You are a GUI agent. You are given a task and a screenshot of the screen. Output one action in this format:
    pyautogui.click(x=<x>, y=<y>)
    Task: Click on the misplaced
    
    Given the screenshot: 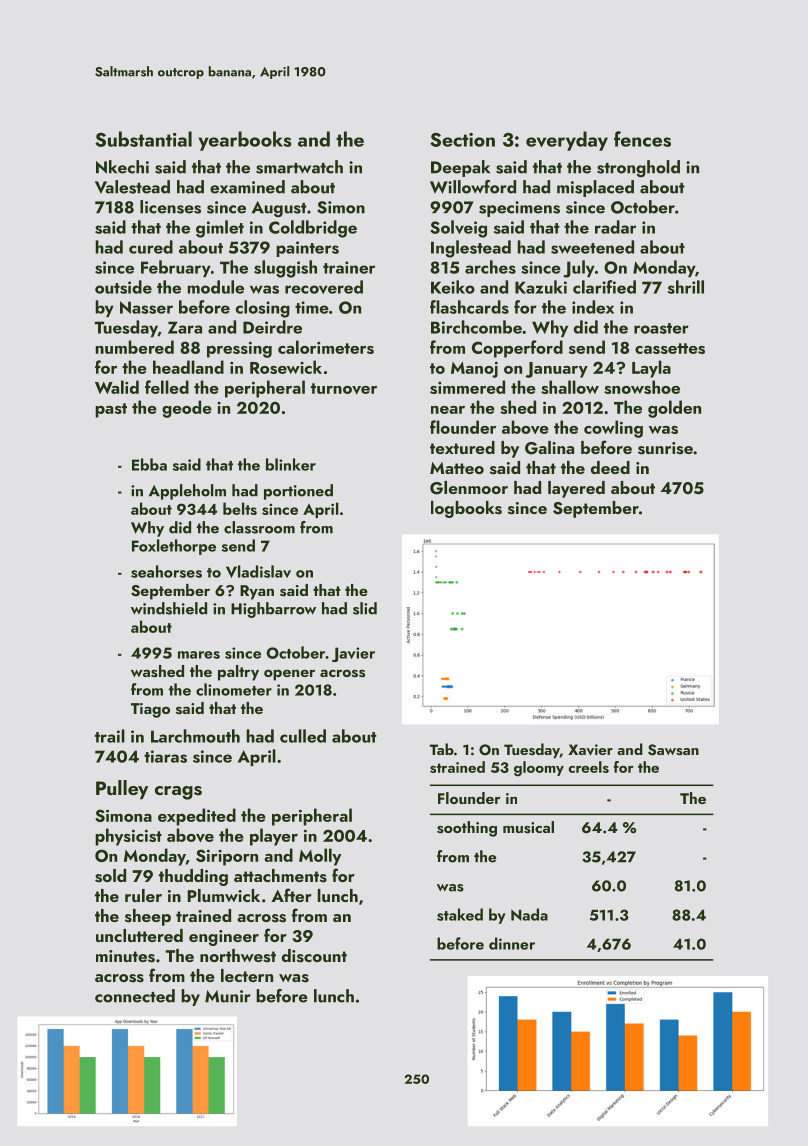 What is the action you would take?
    pyautogui.click(x=595, y=188)
